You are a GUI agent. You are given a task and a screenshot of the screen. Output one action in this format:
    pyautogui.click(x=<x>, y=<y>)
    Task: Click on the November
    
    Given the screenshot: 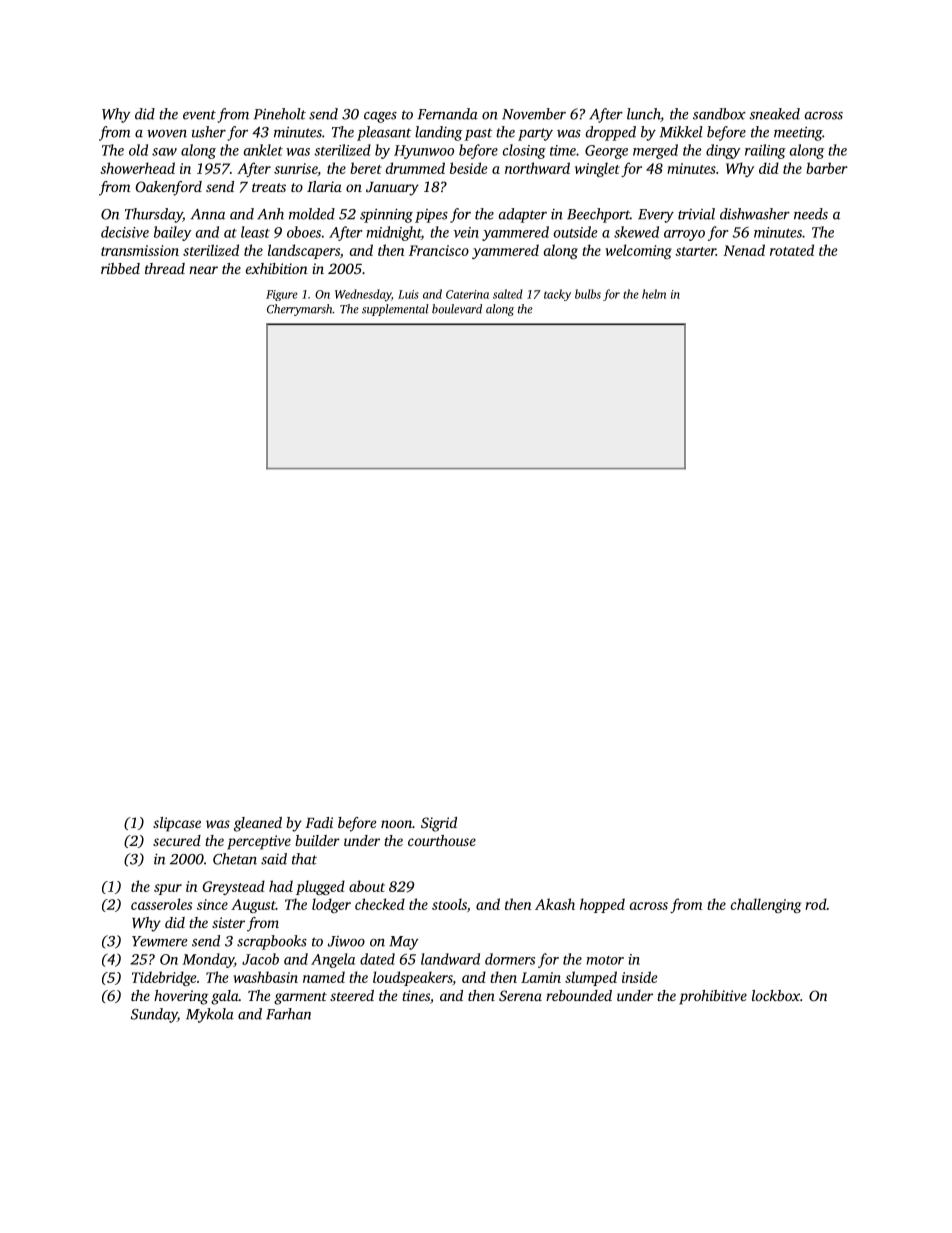 What is the action you would take?
    pyautogui.click(x=534, y=114)
